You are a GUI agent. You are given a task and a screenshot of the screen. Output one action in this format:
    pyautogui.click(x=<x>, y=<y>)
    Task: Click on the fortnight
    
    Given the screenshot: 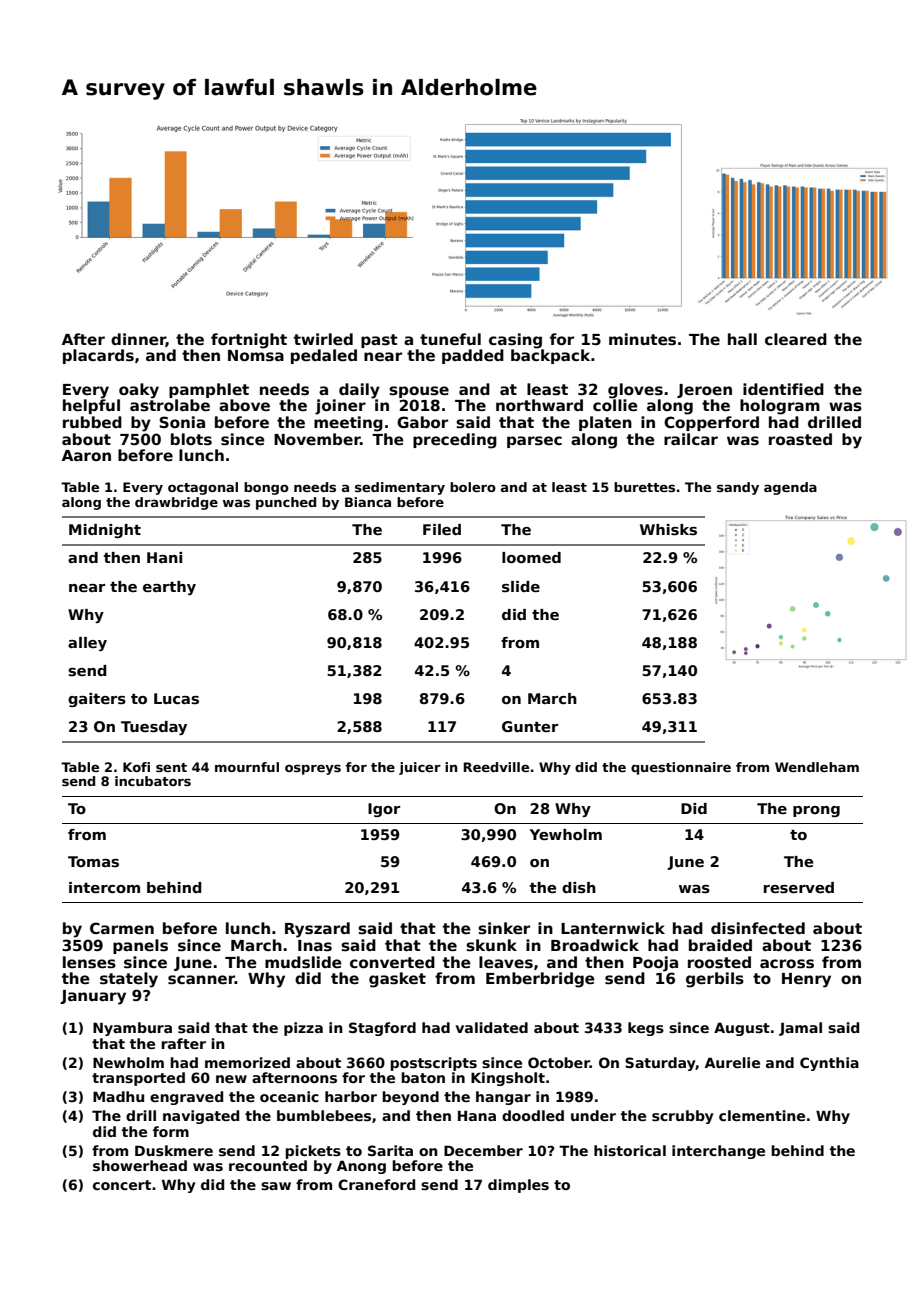 What is the action you would take?
    pyautogui.click(x=249, y=341)
